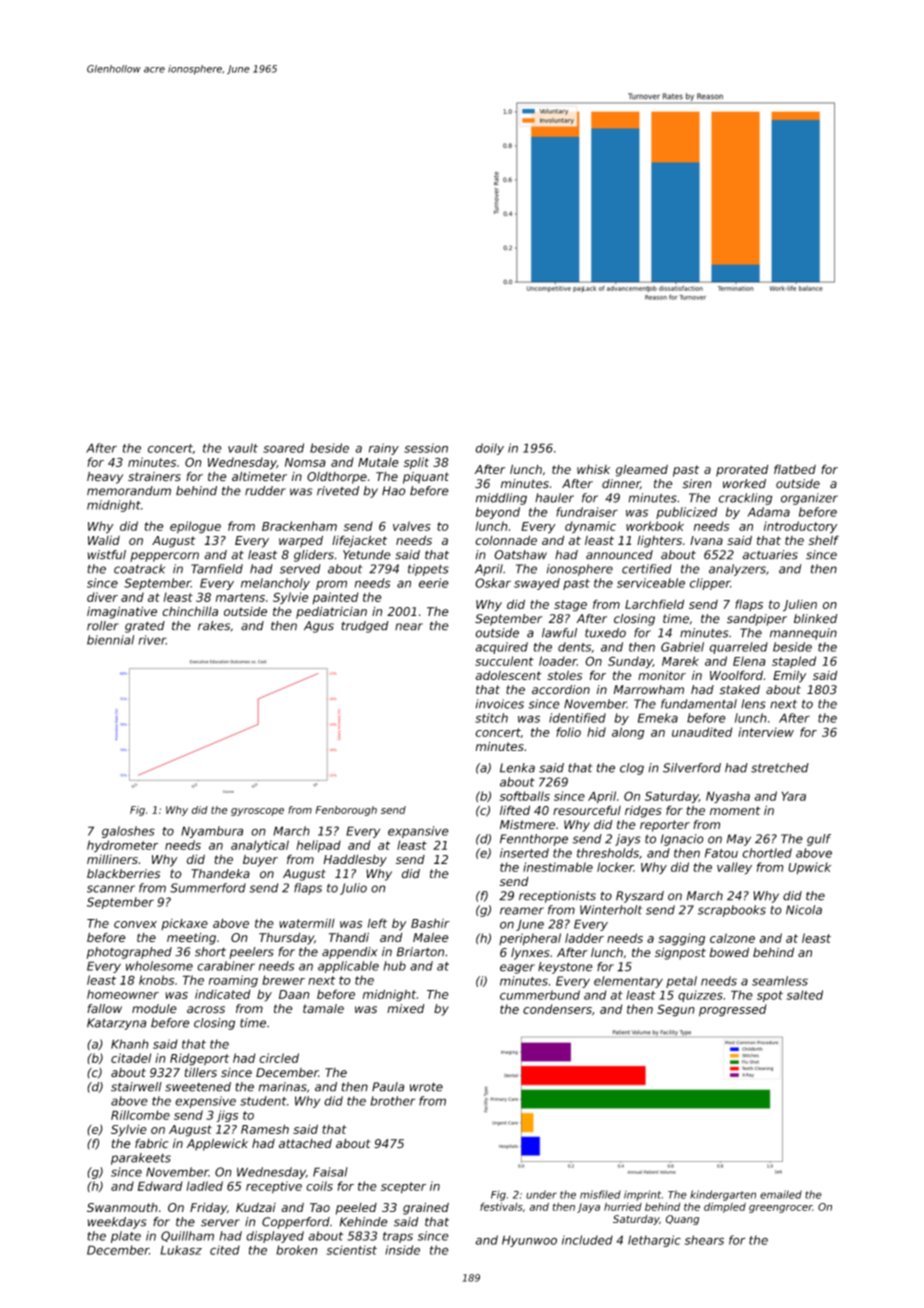 The width and height of the screenshot is (924, 1308). I want to click on biennial, so click(110, 640).
